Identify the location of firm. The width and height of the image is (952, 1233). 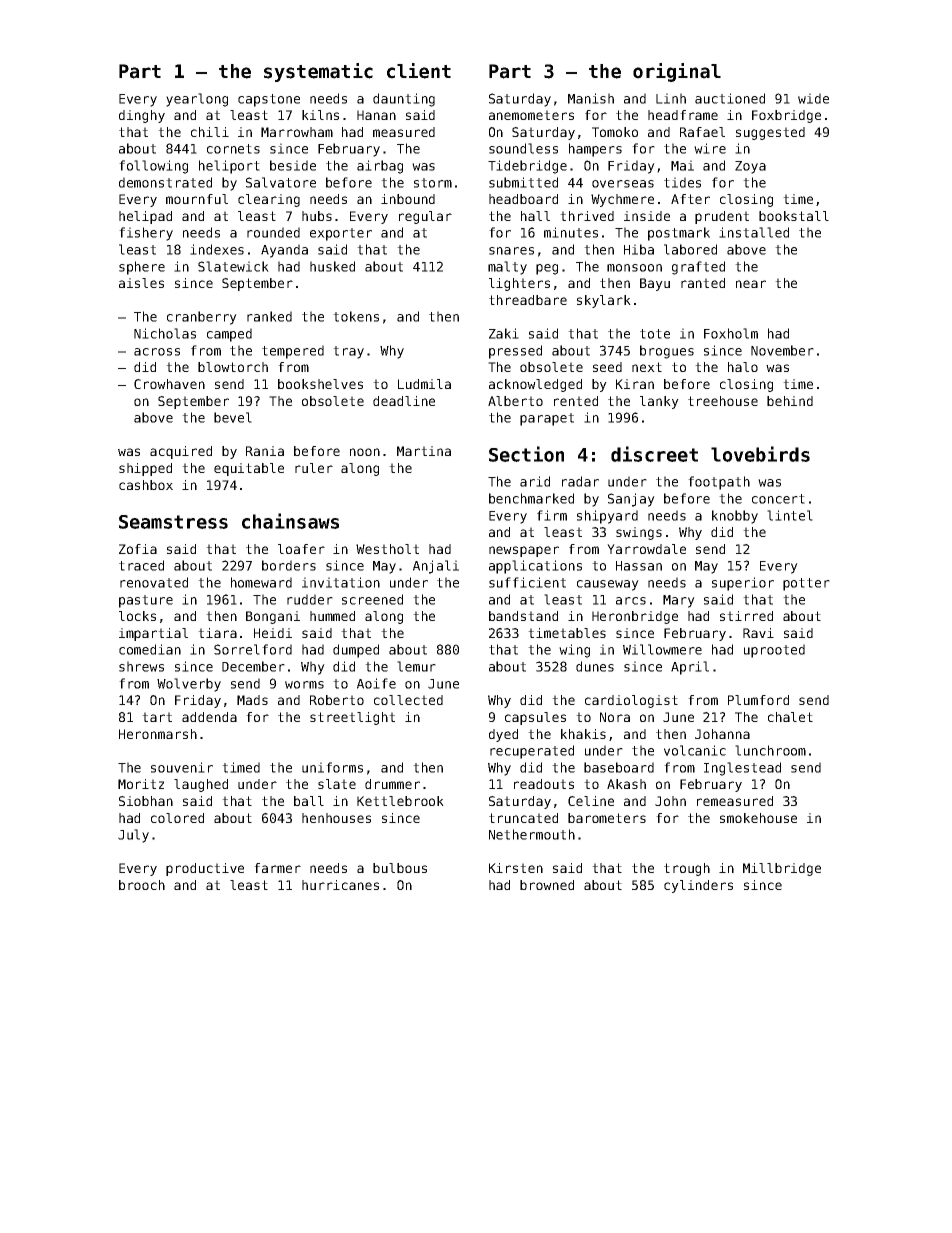
(552, 515).
